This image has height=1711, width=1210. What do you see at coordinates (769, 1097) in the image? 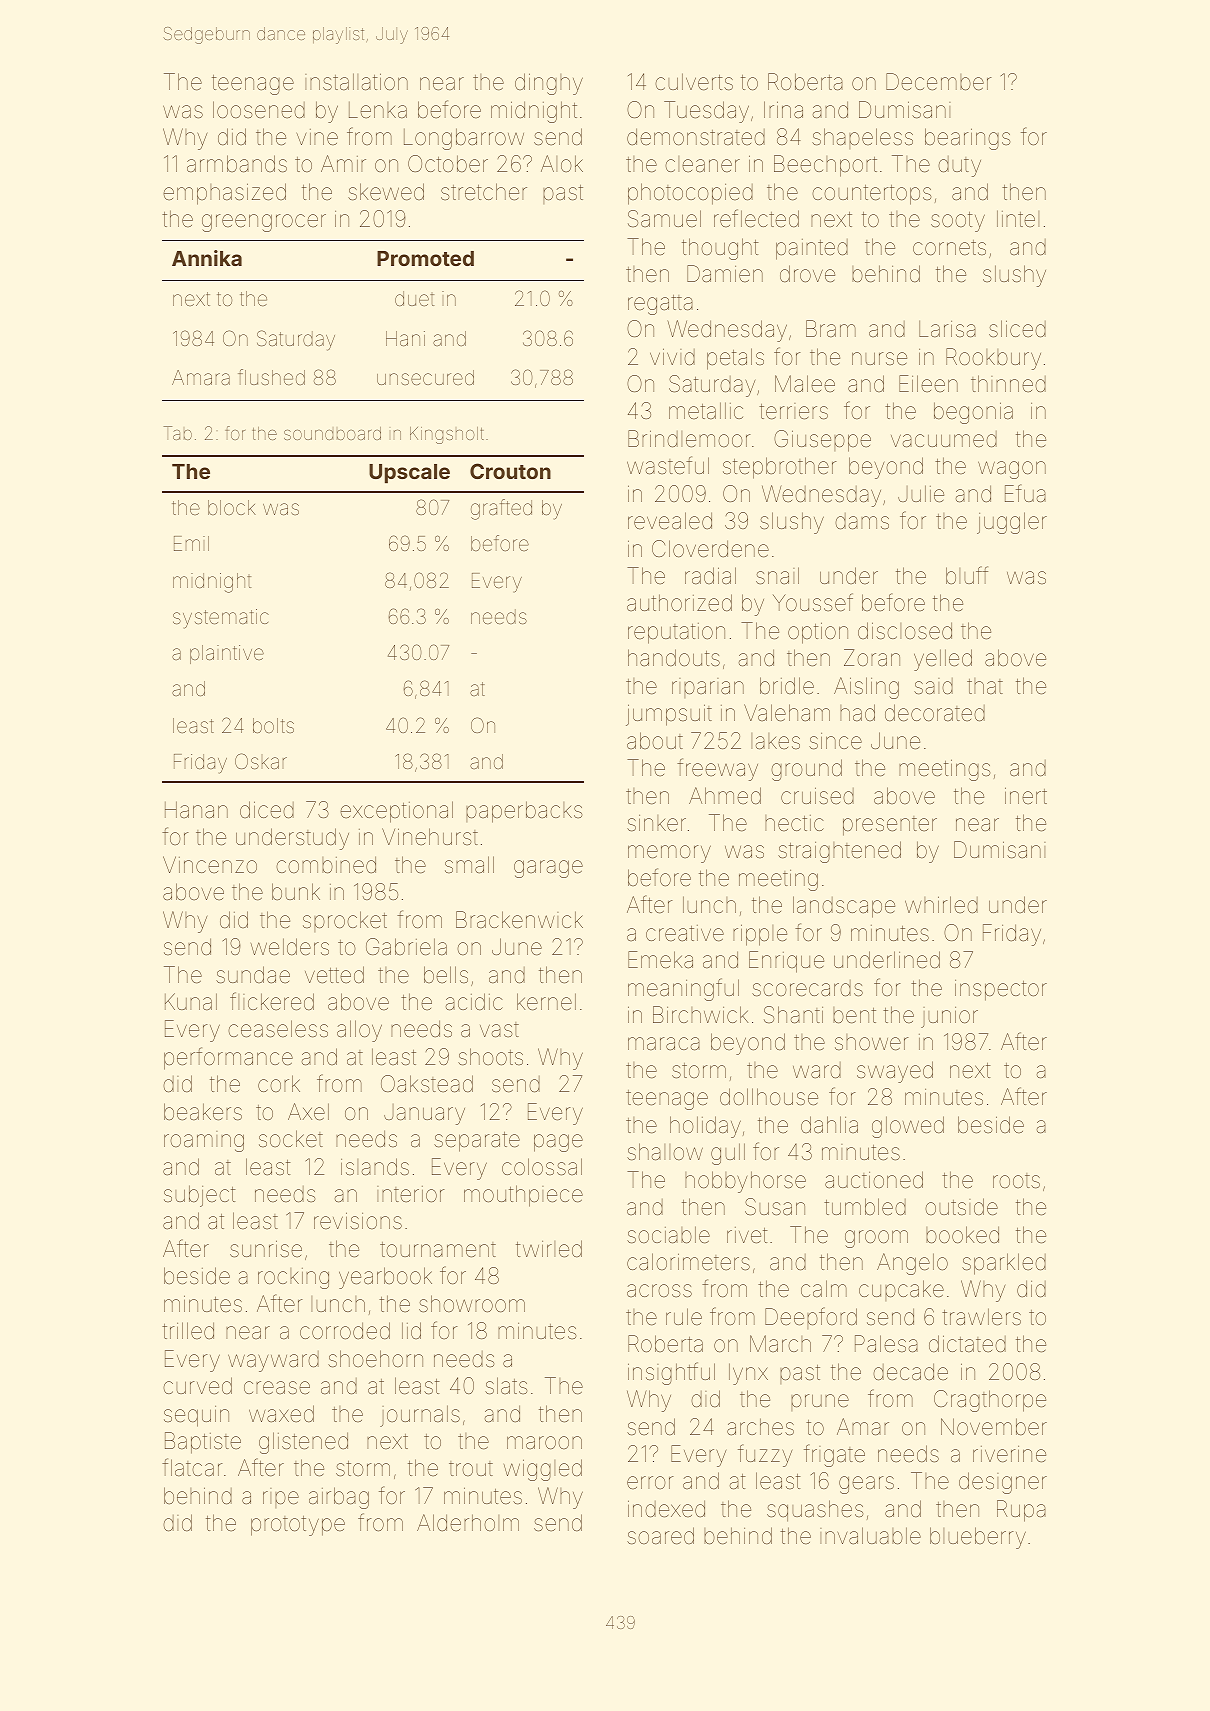
I see `dollhouse` at bounding box center [769, 1097].
